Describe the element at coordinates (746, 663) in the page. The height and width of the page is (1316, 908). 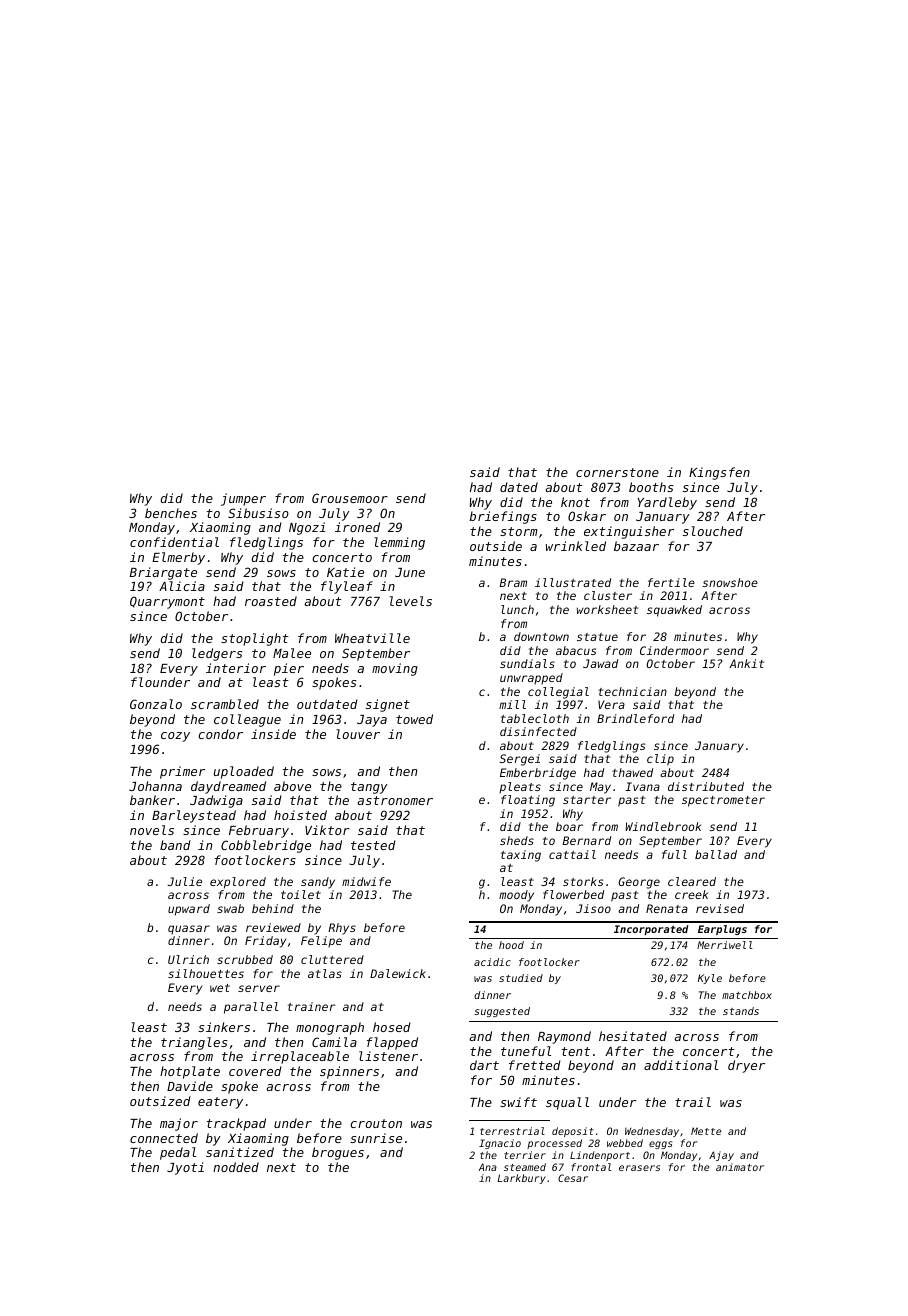
I see `Ankit` at that location.
